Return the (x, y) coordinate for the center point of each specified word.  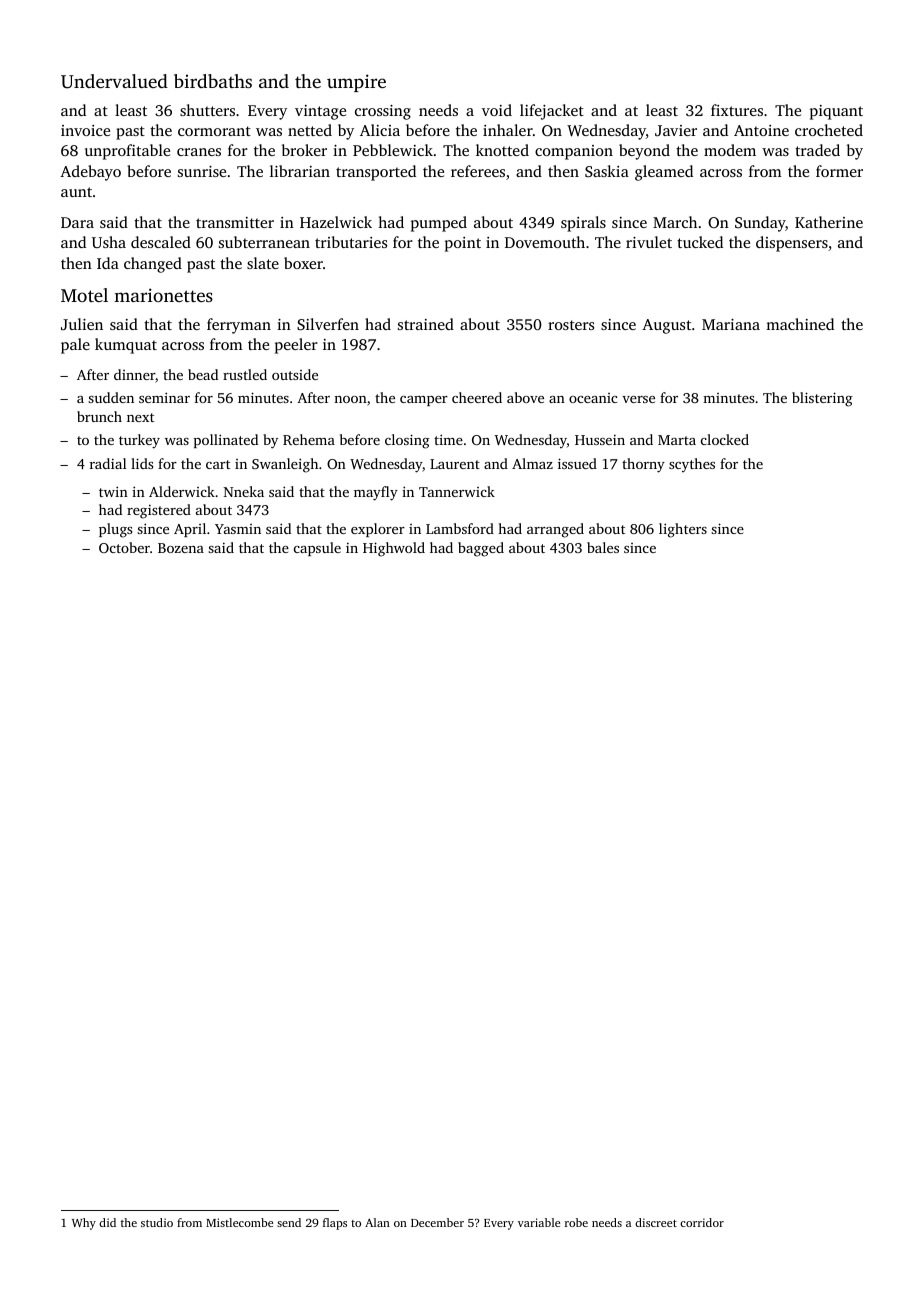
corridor (702, 1222)
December (437, 1222)
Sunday (760, 224)
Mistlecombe (239, 1222)
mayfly (376, 493)
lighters (683, 530)
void (497, 110)
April (190, 530)
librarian (300, 171)
